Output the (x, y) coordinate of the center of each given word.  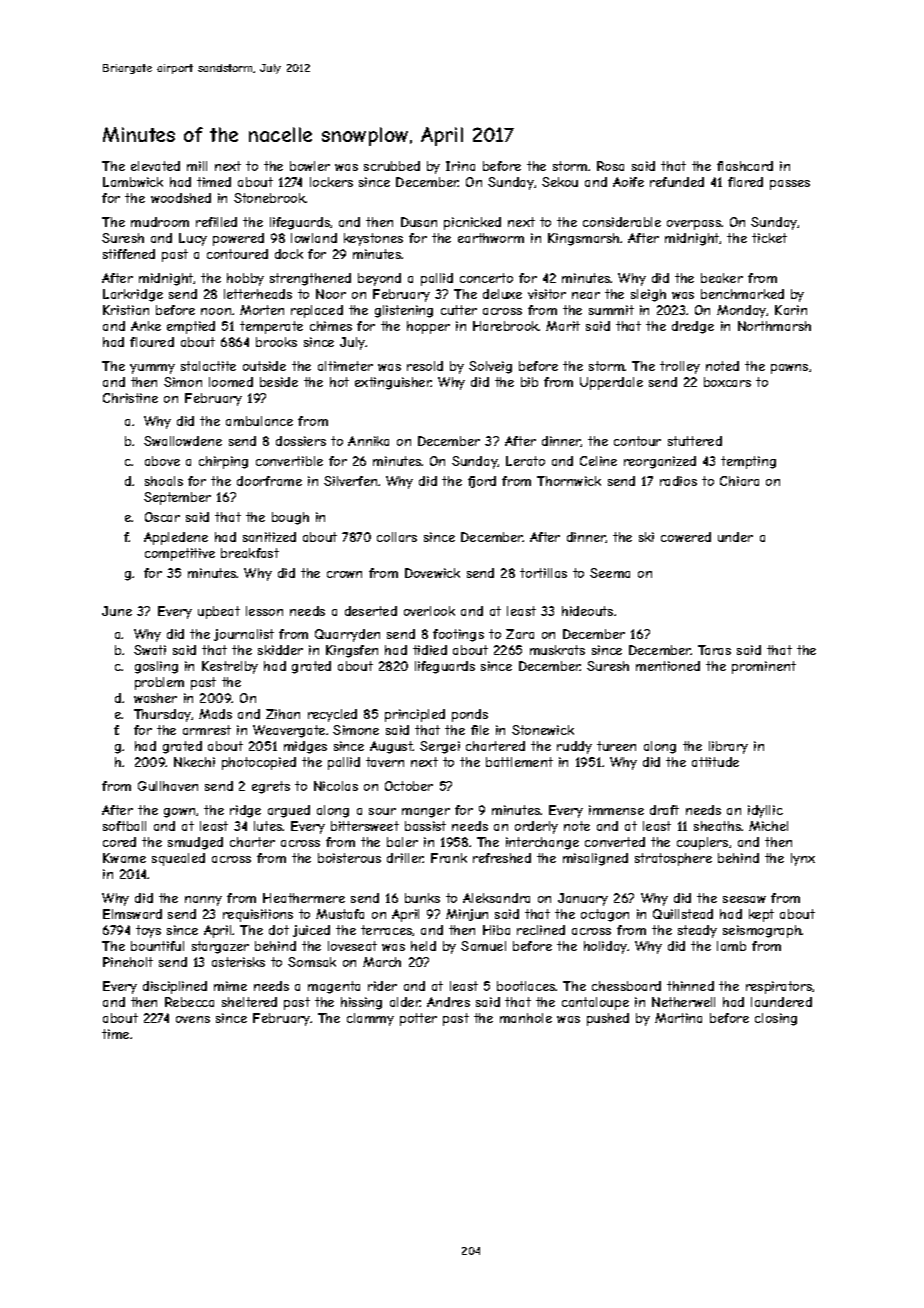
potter (418, 1019)
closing (776, 1019)
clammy (370, 1019)
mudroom (160, 222)
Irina (460, 166)
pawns (789, 369)
